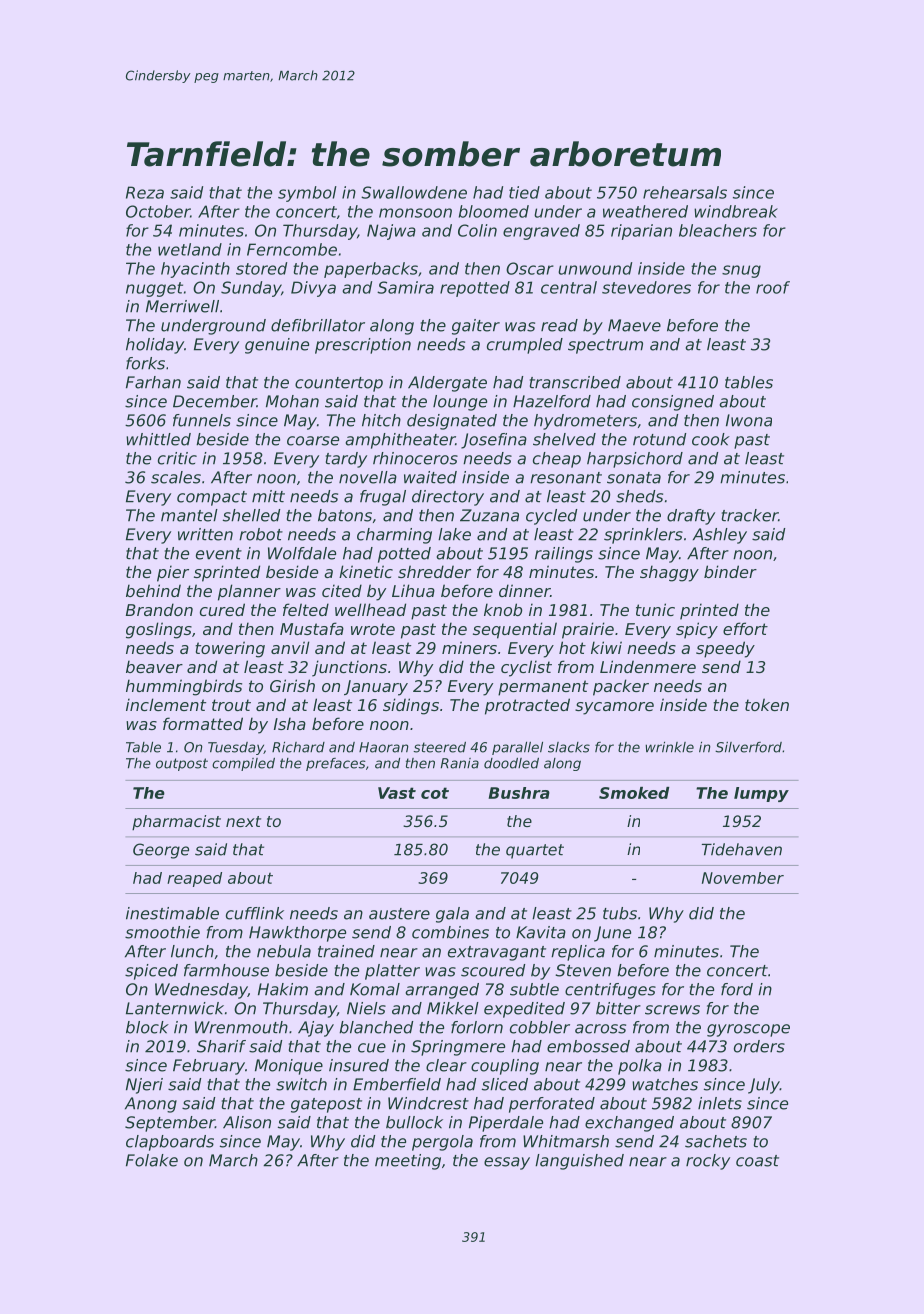 The height and width of the screenshot is (1314, 924). What do you see at coordinates (736, 211) in the screenshot?
I see `windbreak` at bounding box center [736, 211].
